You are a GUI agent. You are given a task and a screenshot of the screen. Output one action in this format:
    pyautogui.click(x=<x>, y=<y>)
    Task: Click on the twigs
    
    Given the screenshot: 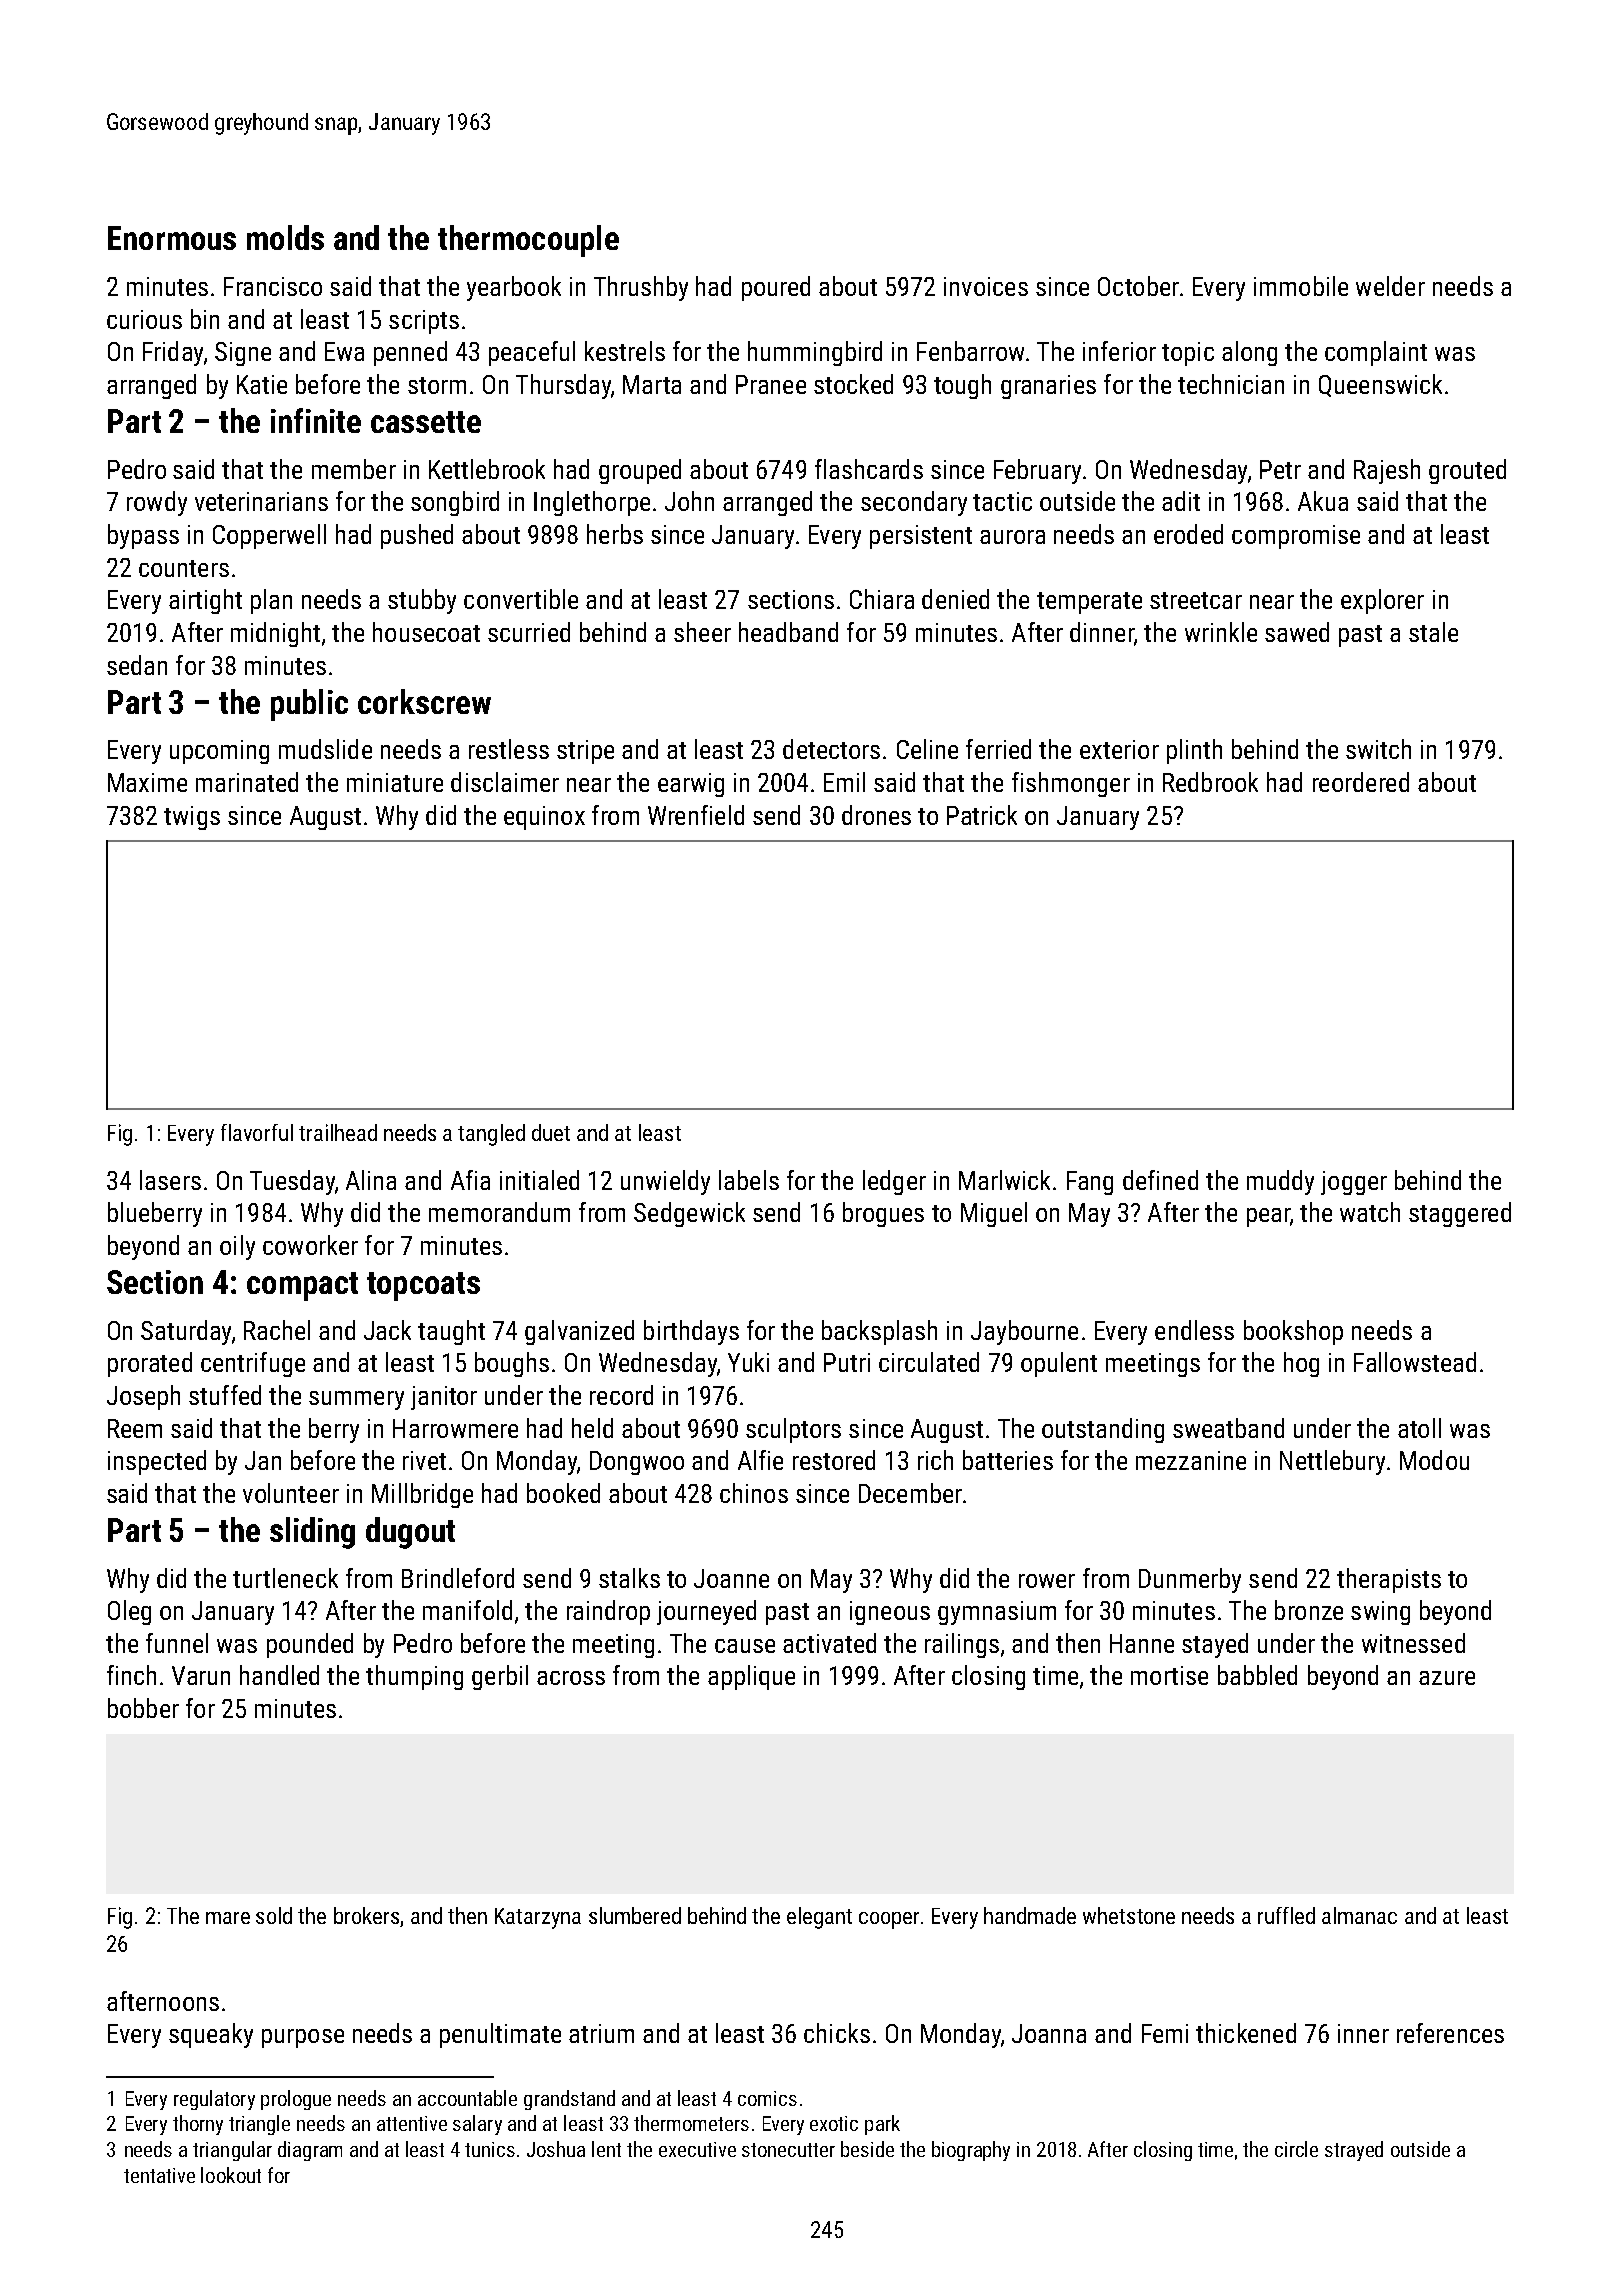 What is the action you would take?
    pyautogui.click(x=192, y=818)
